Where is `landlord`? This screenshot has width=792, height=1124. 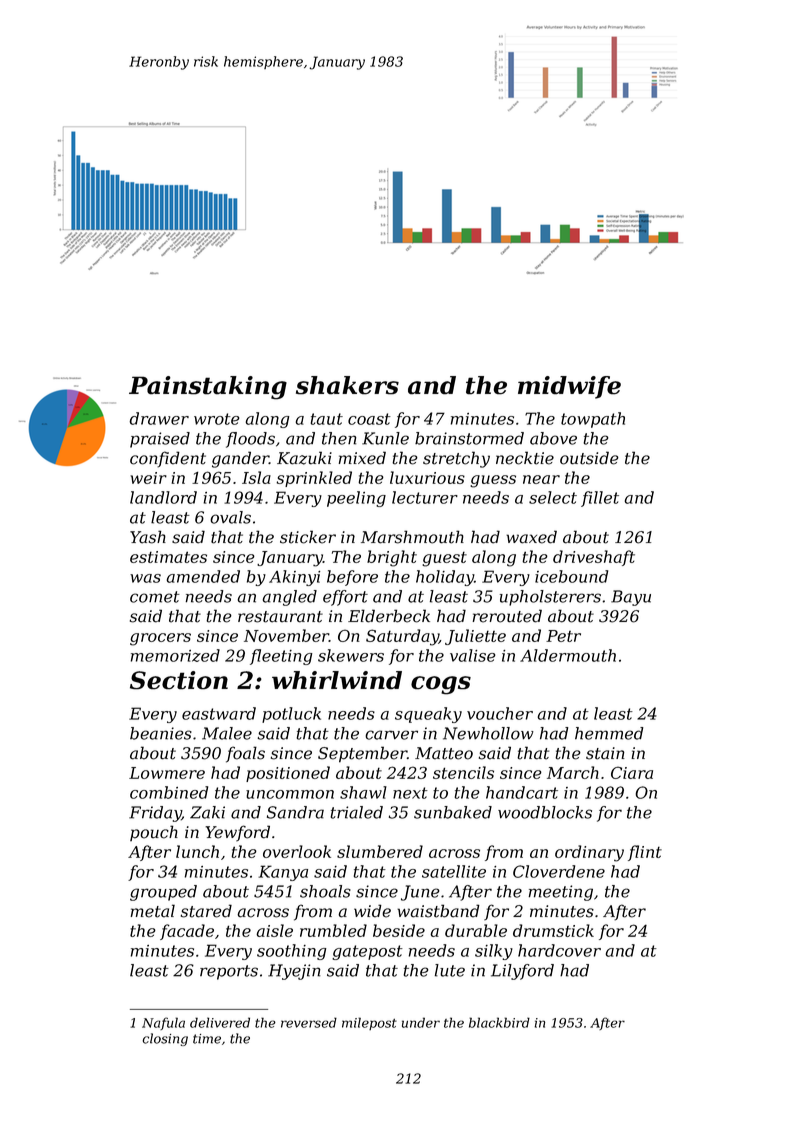
landlord is located at coordinates (163, 497).
